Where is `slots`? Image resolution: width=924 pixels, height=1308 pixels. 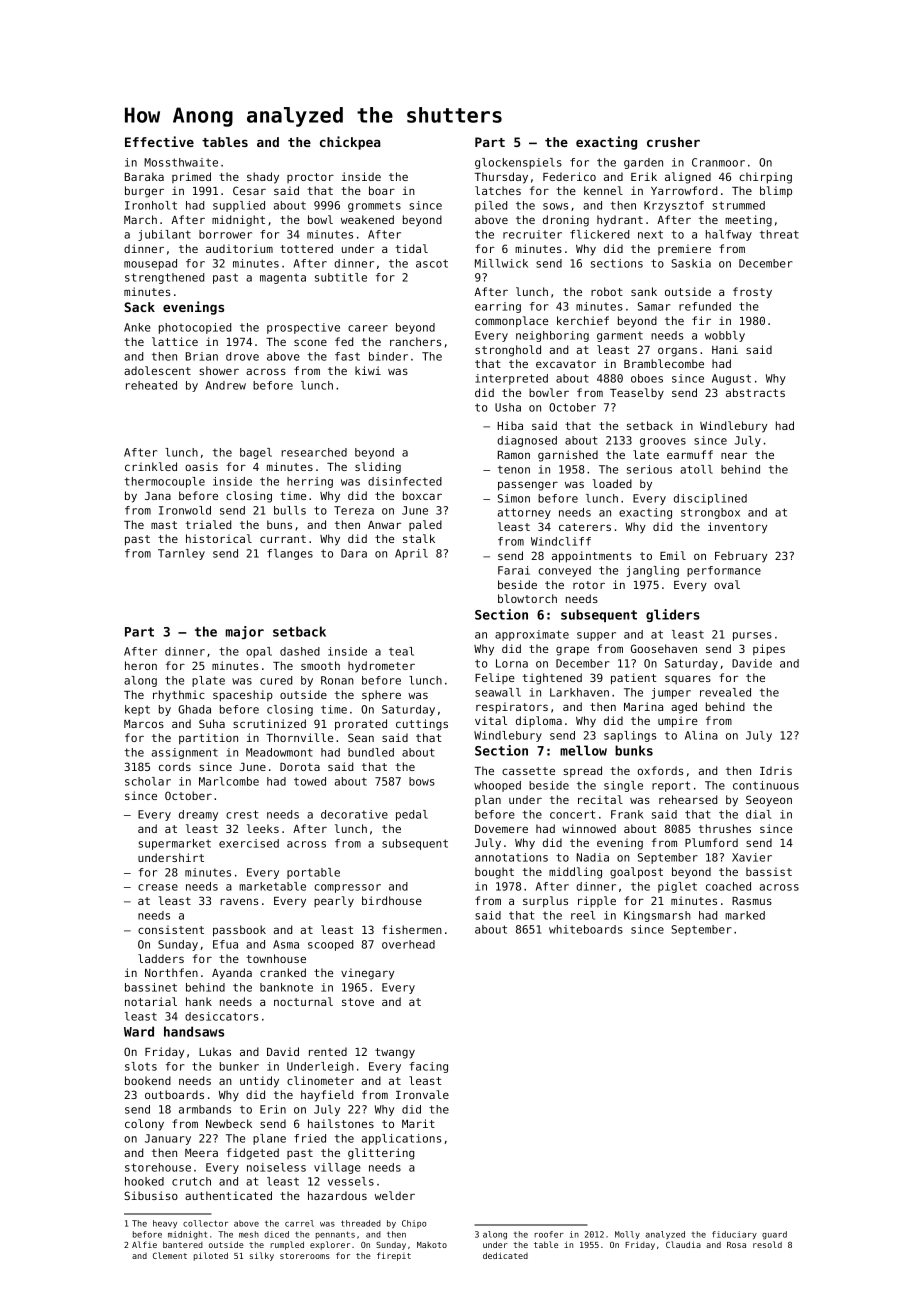 slots is located at coordinates (141, 1066).
